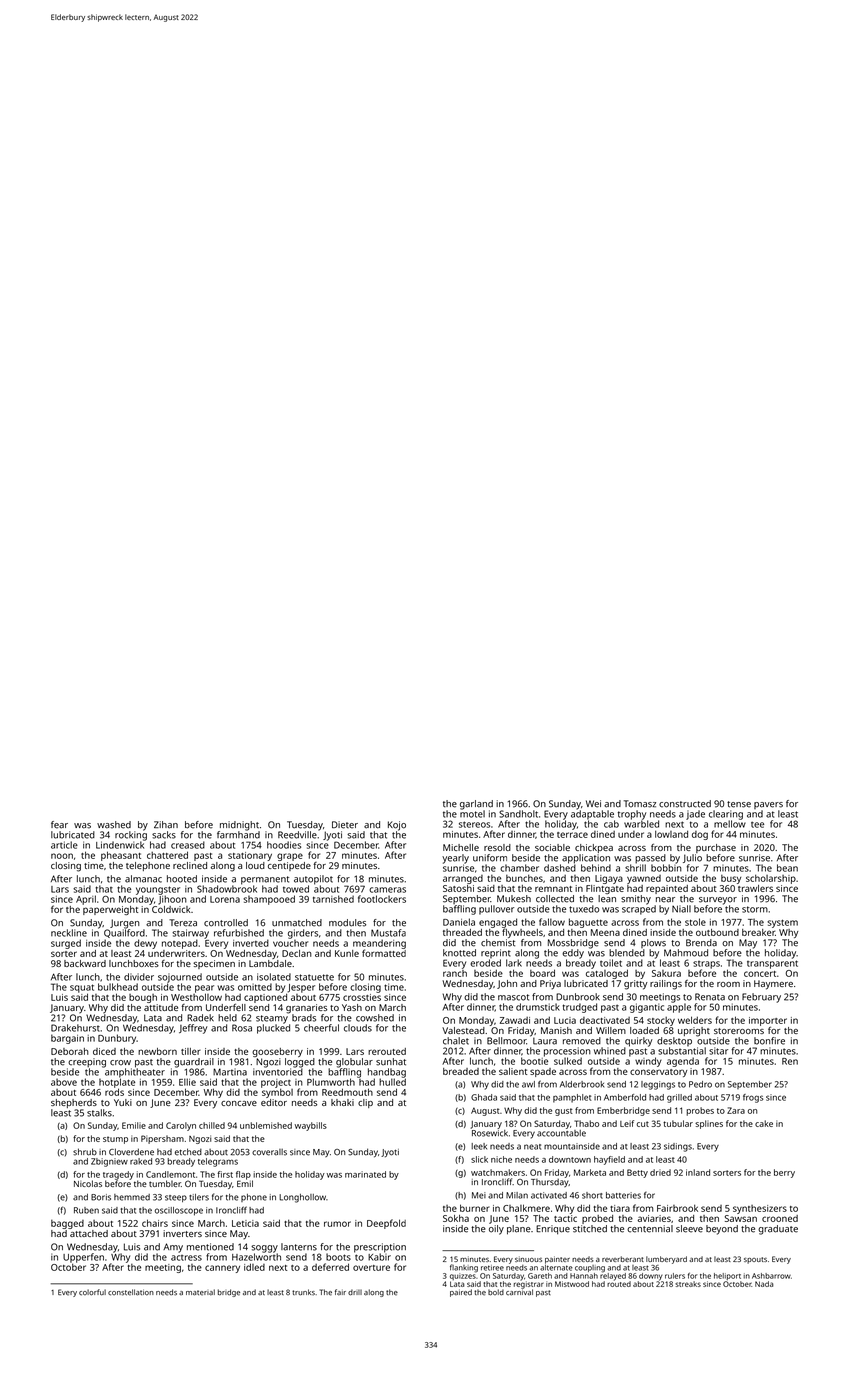 This screenshot has width=849, height=1400. What do you see at coordinates (660, 1172) in the screenshot?
I see `dried` at bounding box center [660, 1172].
